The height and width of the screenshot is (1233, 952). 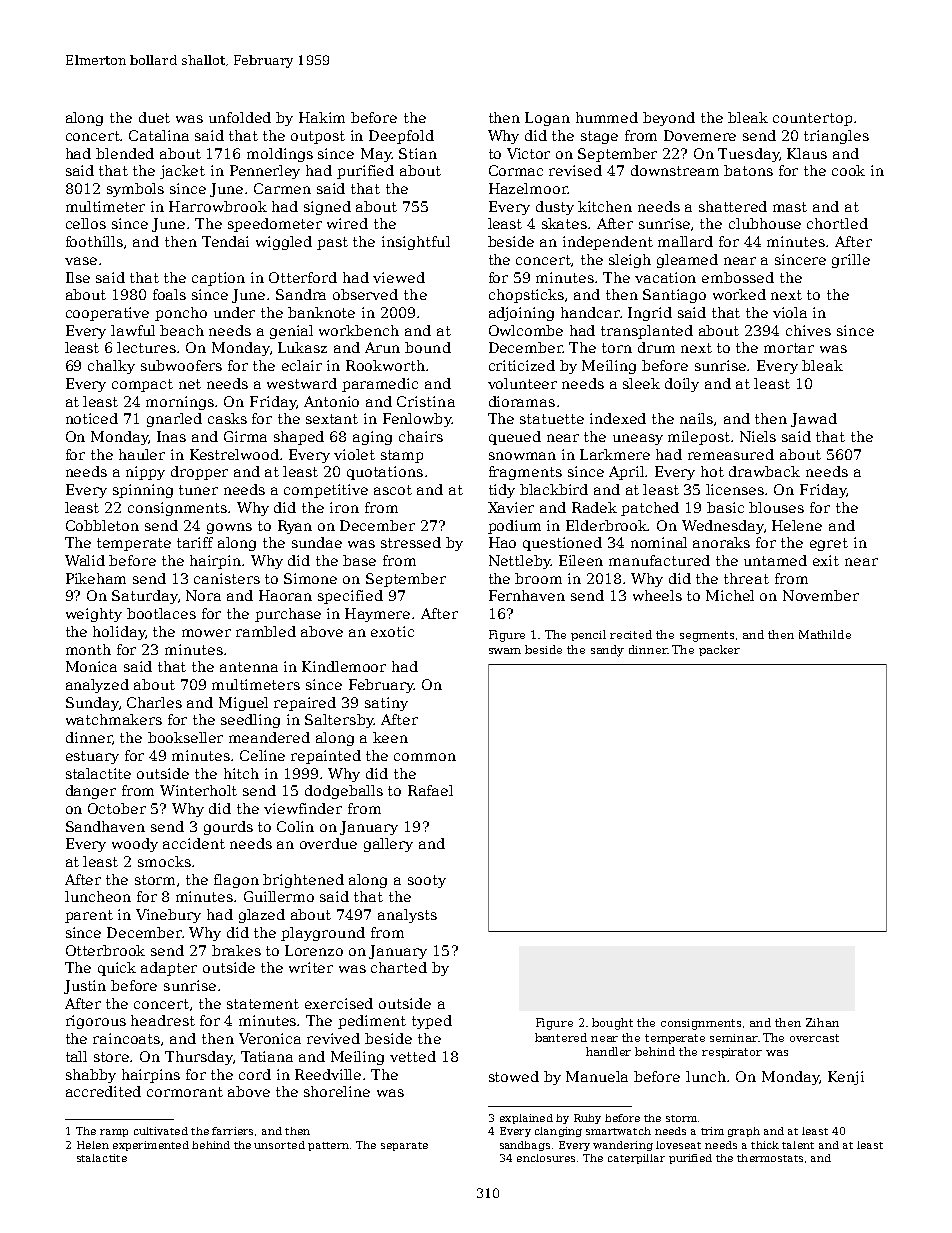 What do you see at coordinates (669, 119) in the screenshot?
I see `beyond` at bounding box center [669, 119].
